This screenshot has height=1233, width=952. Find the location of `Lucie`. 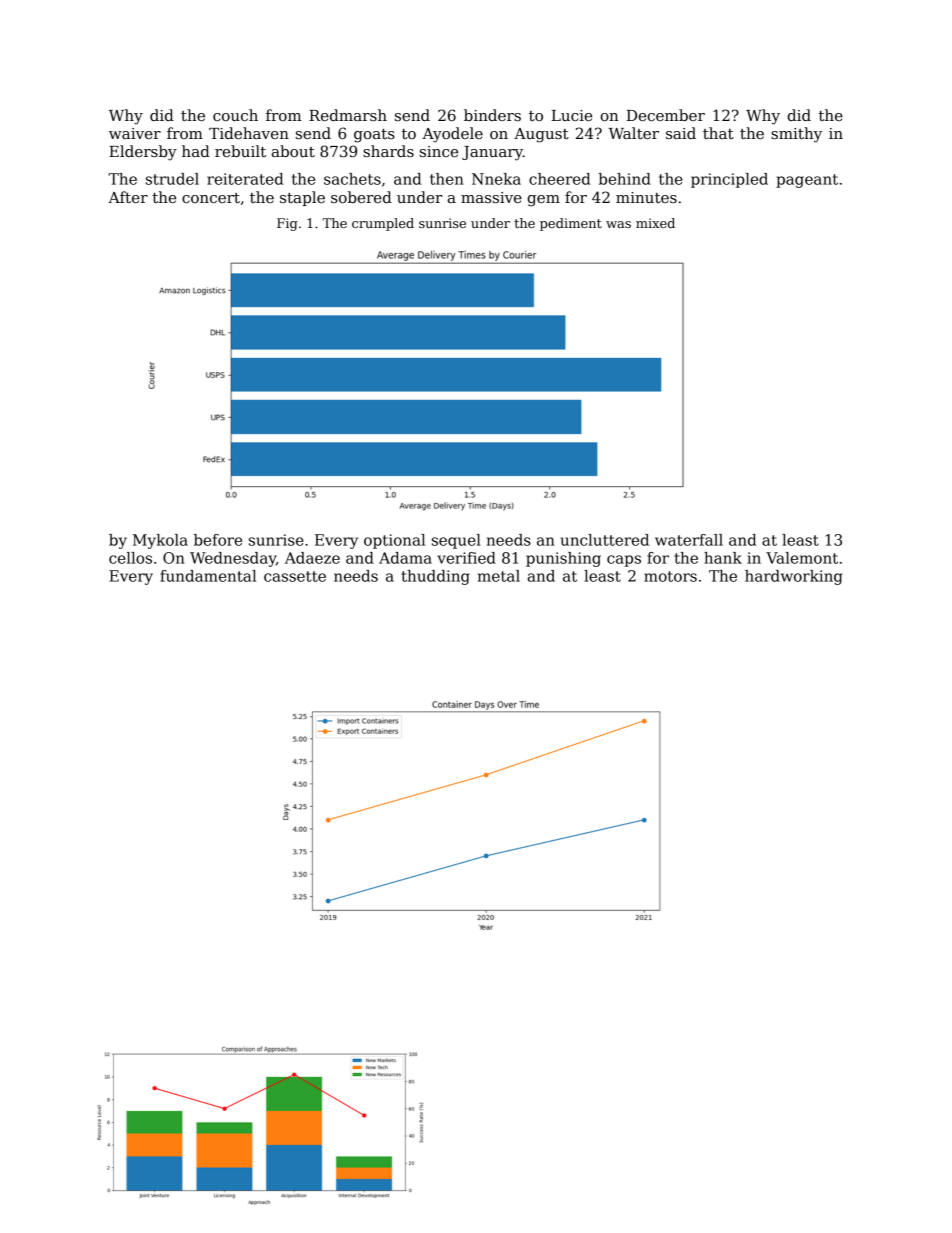

Lucie is located at coordinates (571, 115).
